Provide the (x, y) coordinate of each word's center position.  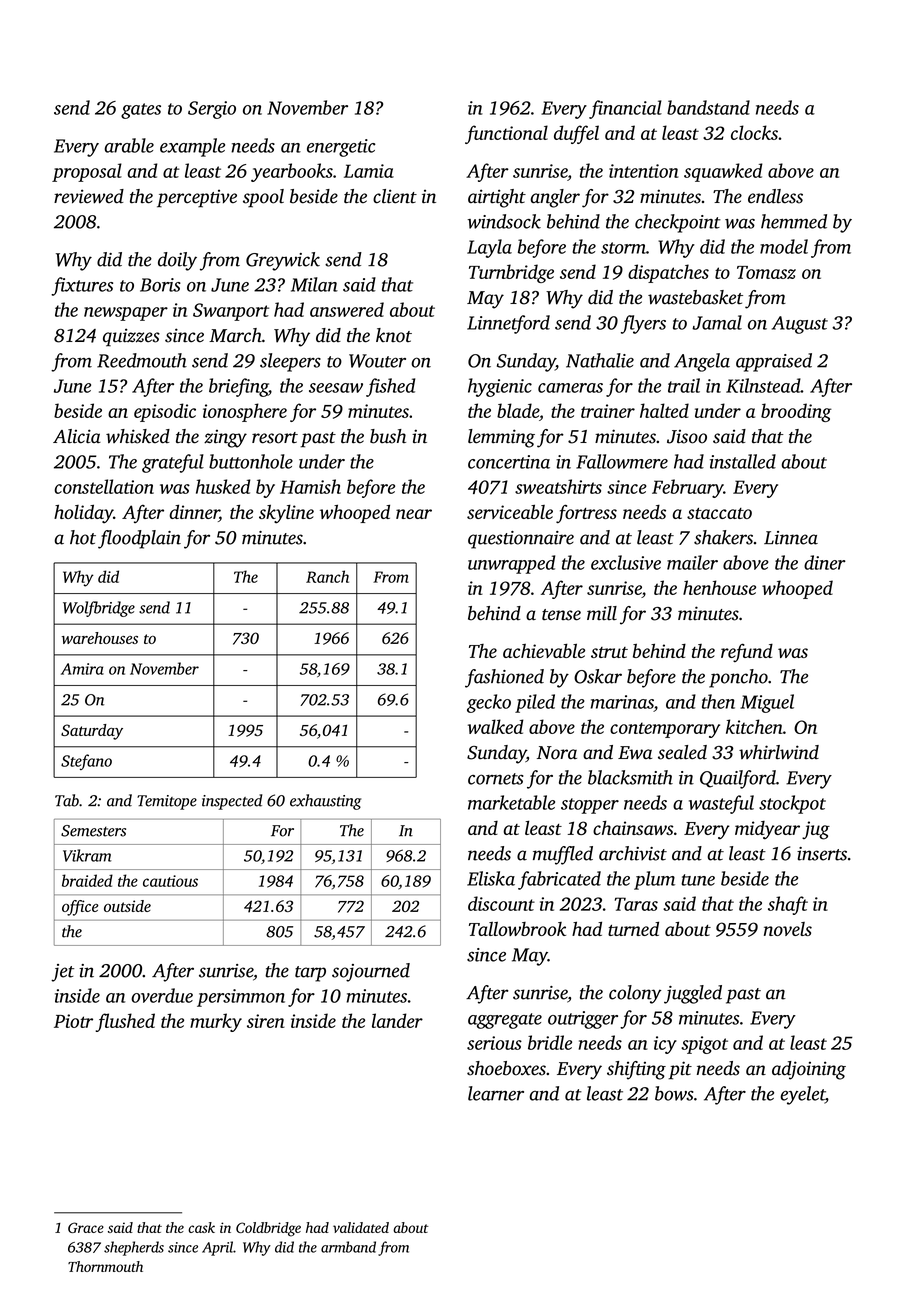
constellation (104, 486)
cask (201, 1227)
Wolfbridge (99, 609)
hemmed (794, 221)
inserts (822, 854)
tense (561, 615)
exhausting (325, 802)
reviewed (89, 196)
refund (747, 652)
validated (361, 1227)
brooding (796, 412)
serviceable (510, 511)
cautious (170, 881)
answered (347, 309)
